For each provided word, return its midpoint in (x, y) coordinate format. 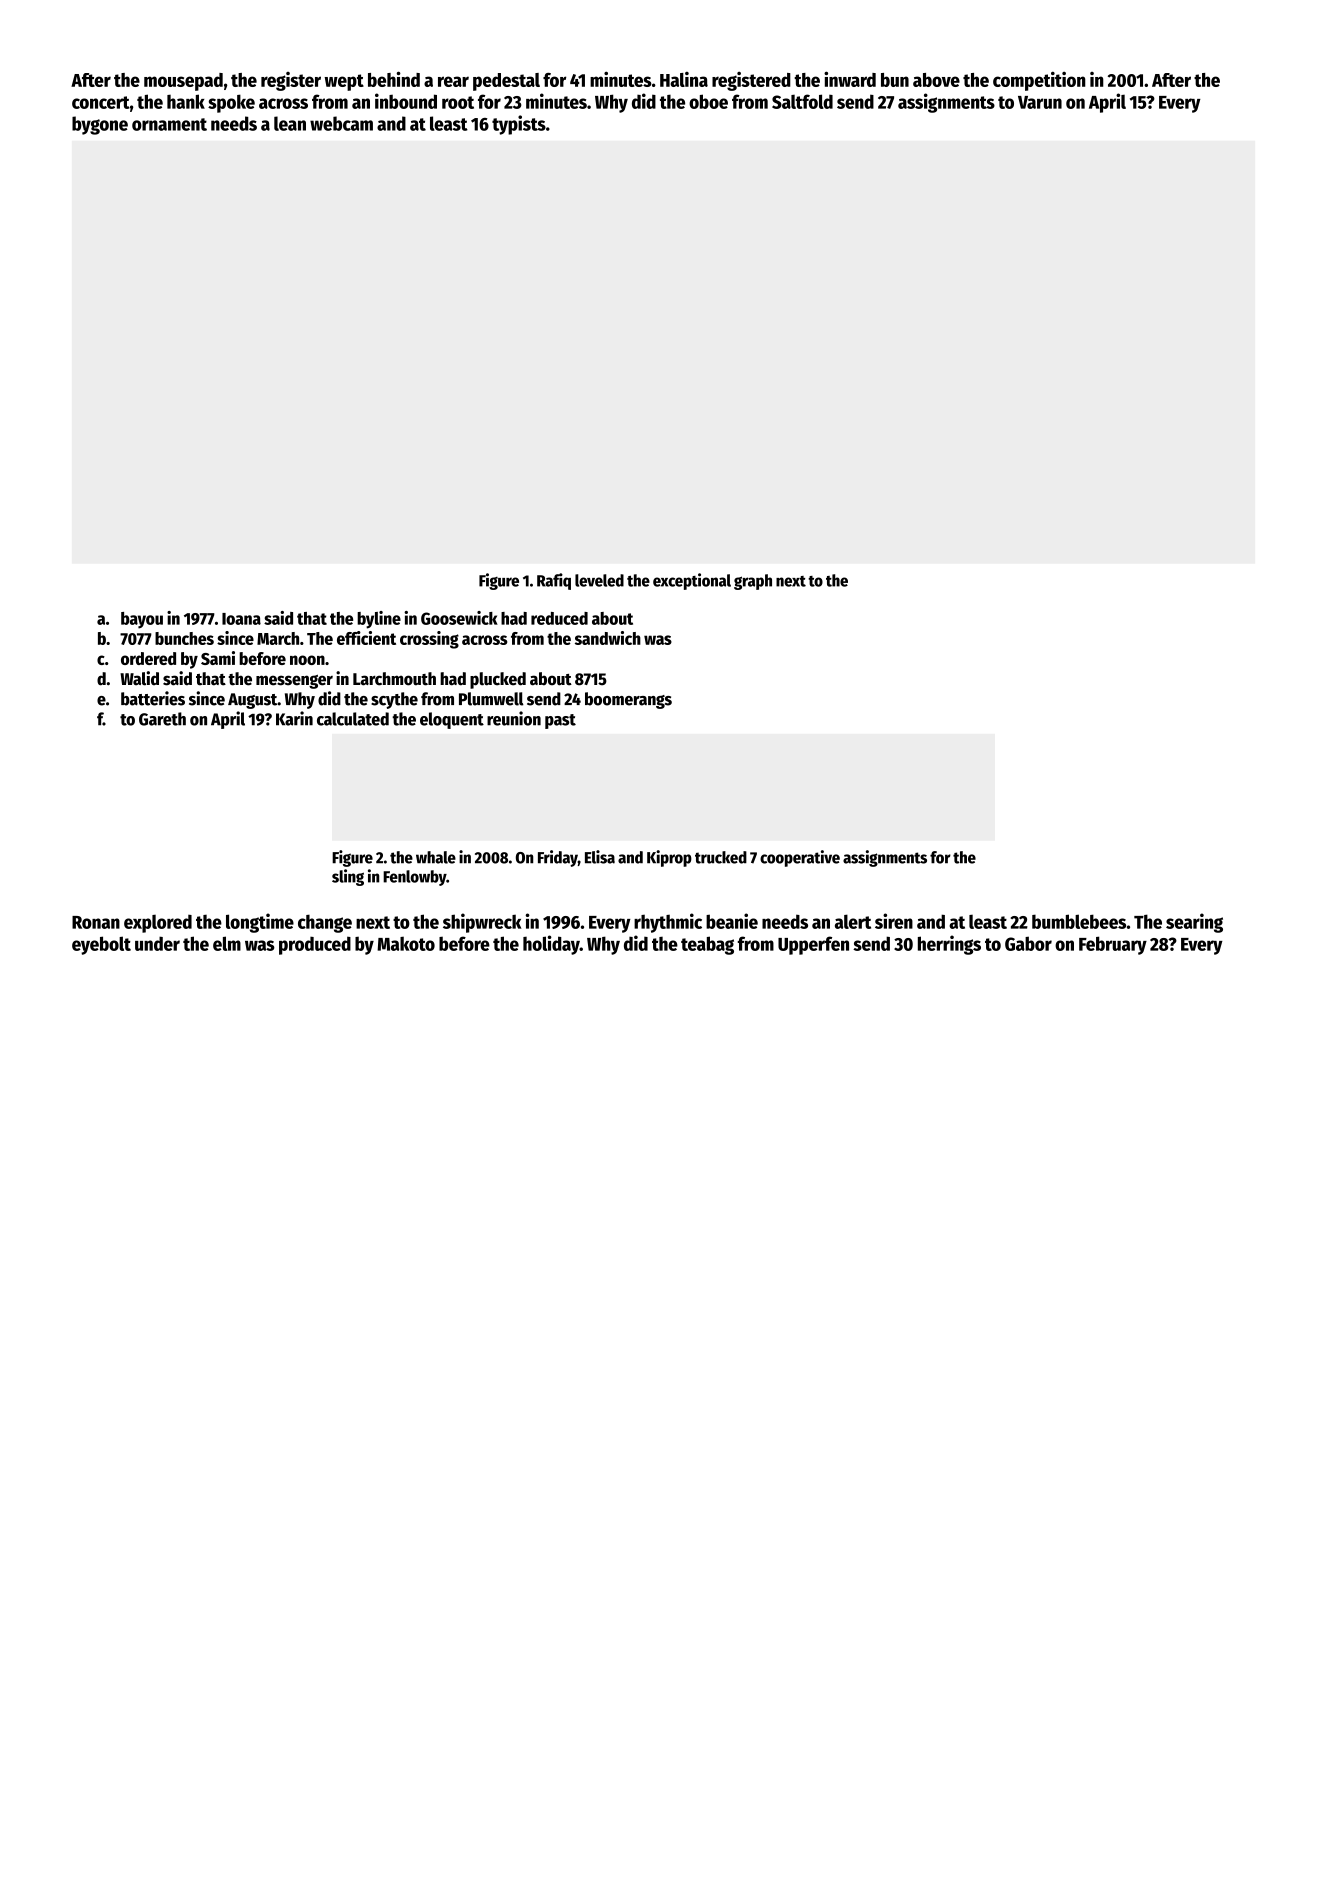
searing (1194, 923)
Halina (684, 79)
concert (101, 102)
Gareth (162, 719)
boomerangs (628, 700)
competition (1039, 81)
